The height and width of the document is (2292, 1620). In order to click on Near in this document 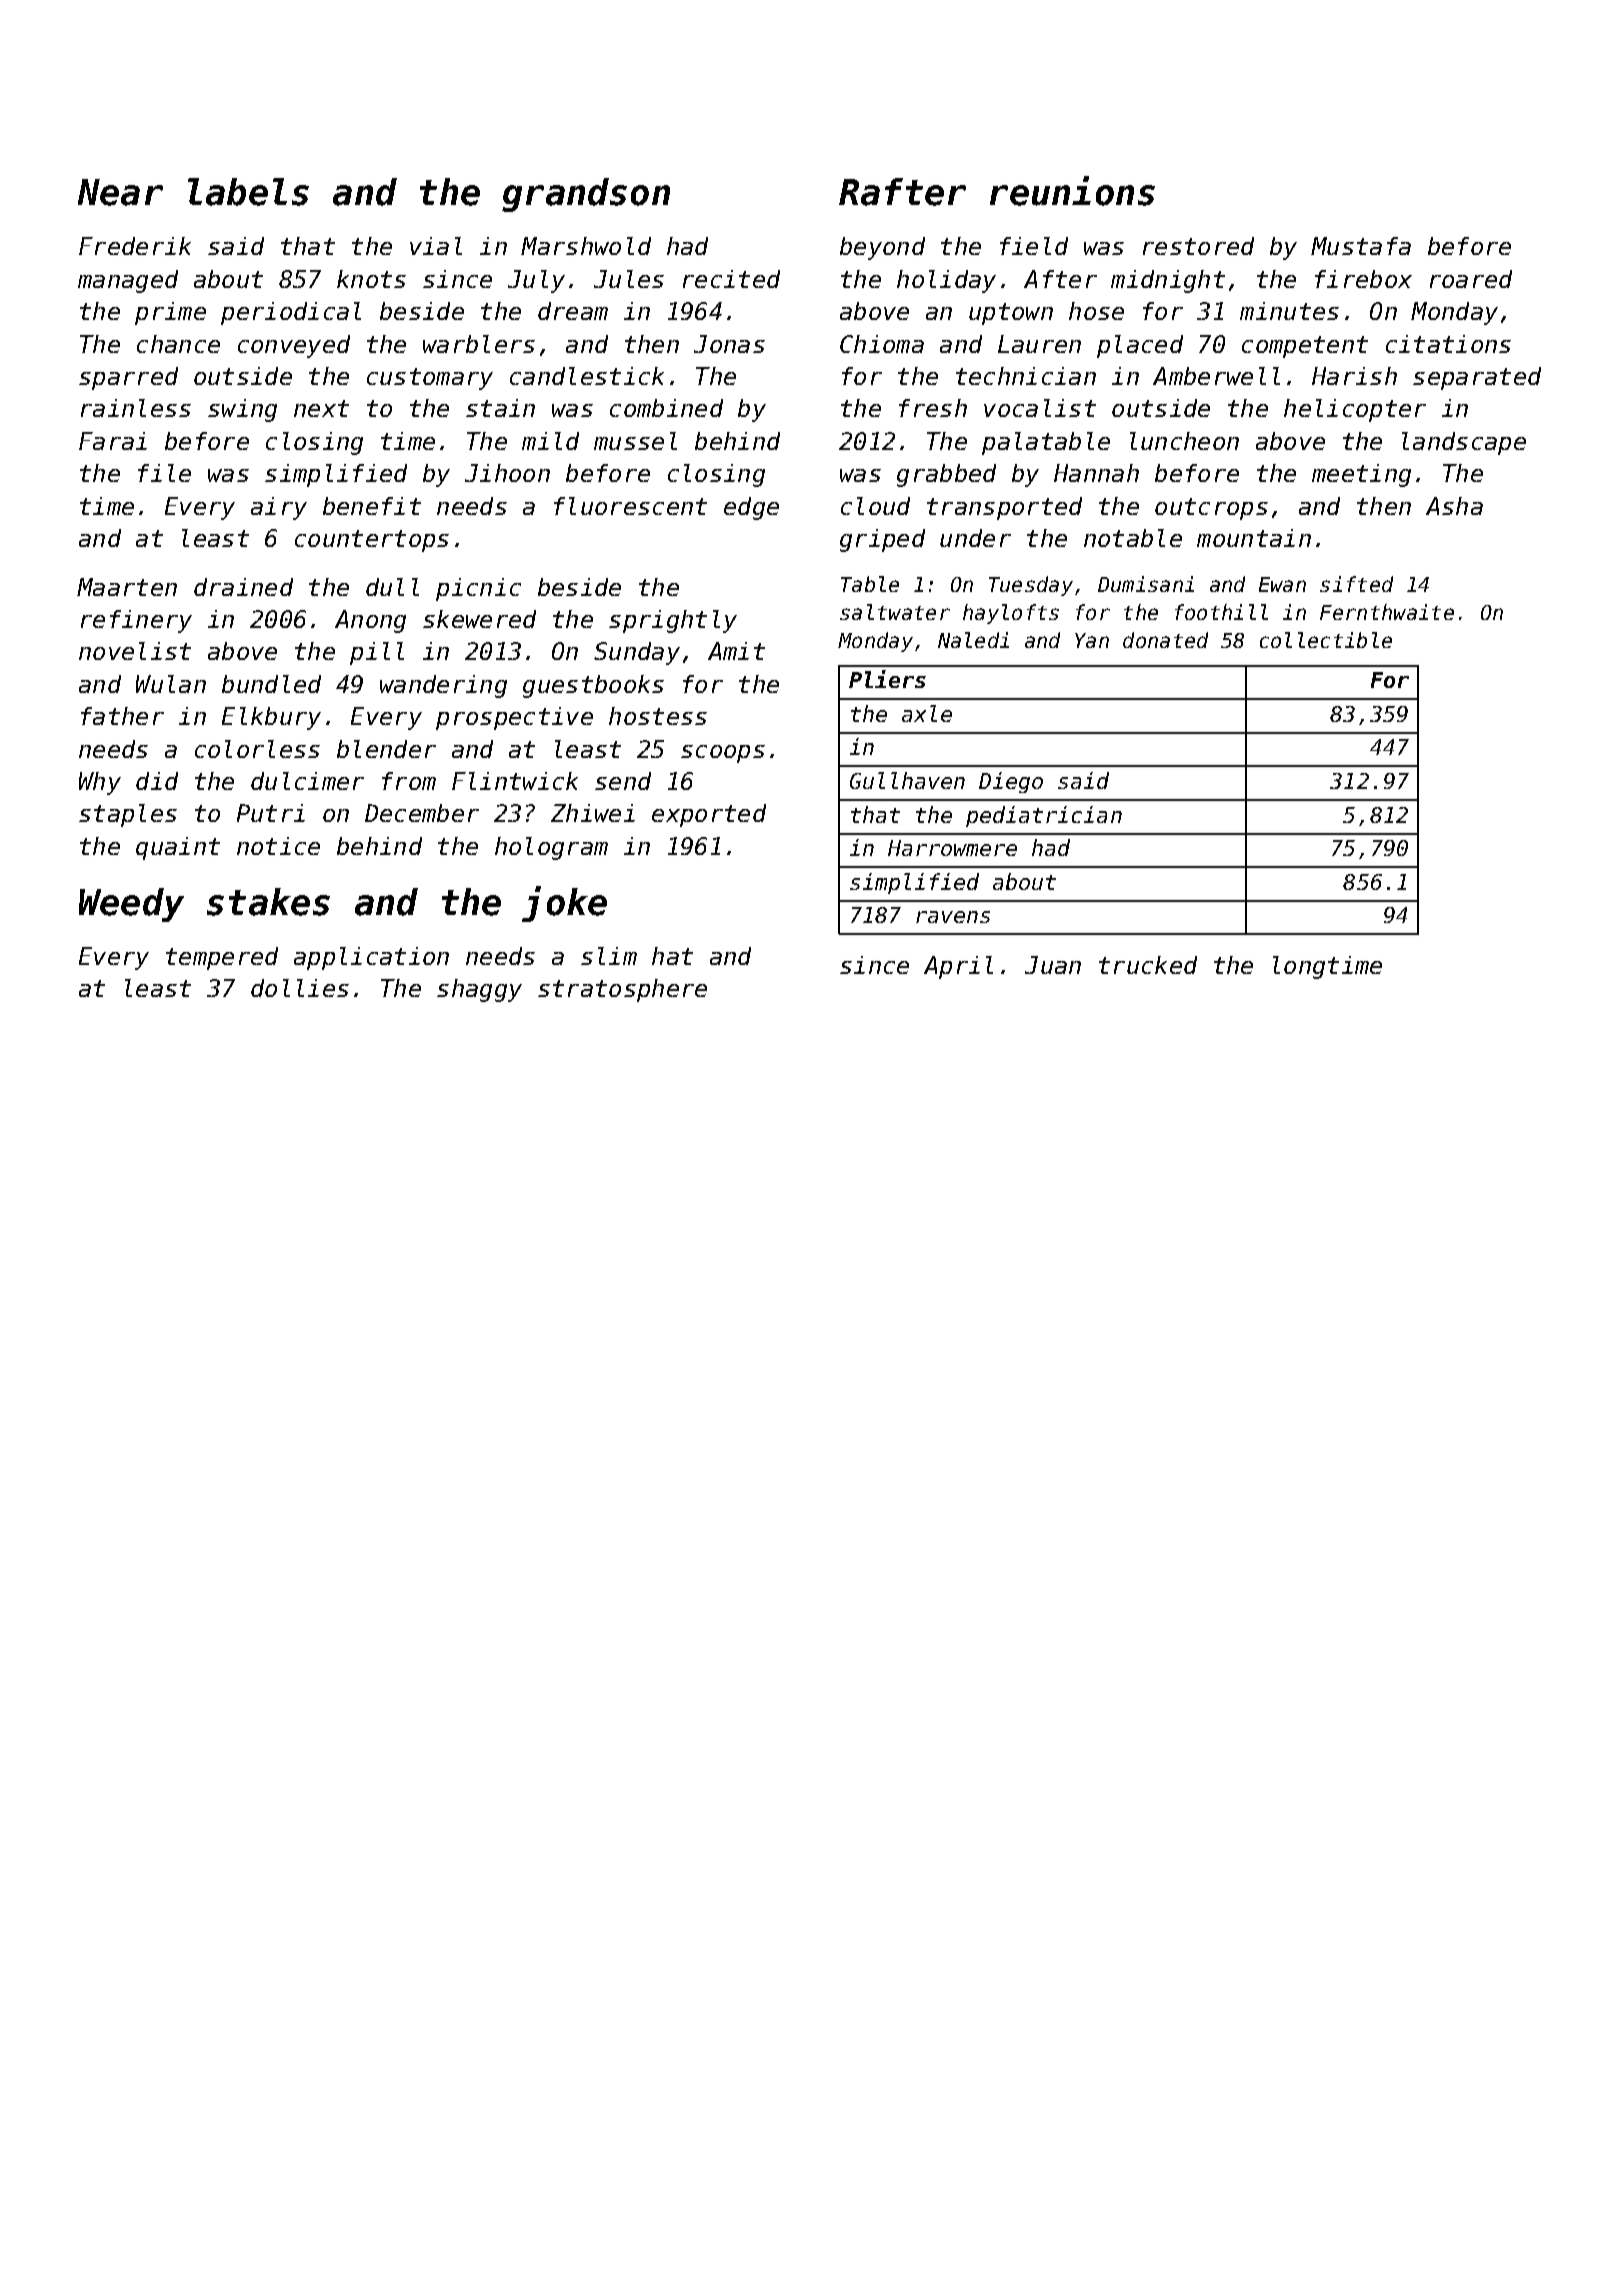, I will do `click(120, 192)`.
